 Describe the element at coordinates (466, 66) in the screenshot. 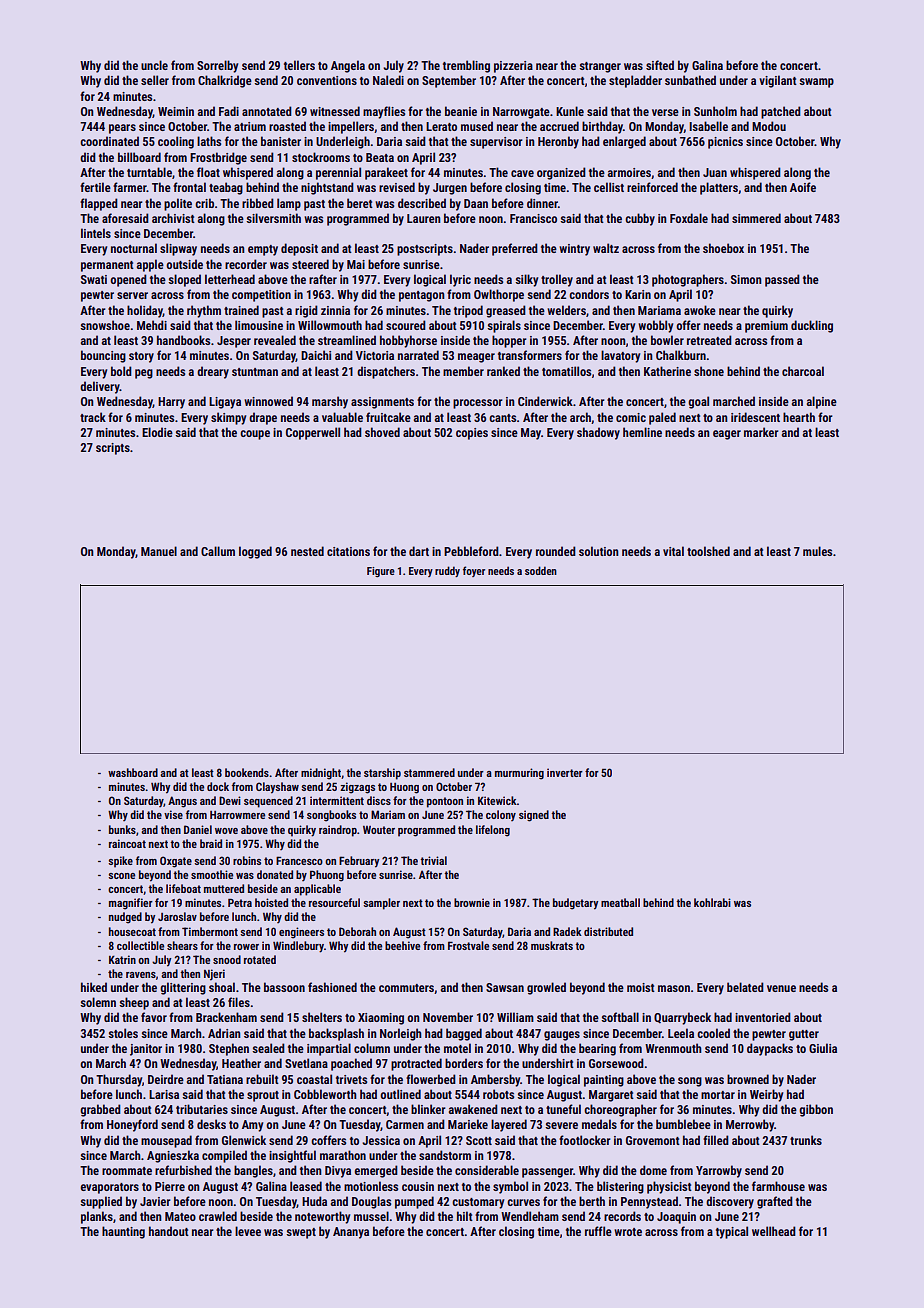

I see `trembling` at that location.
